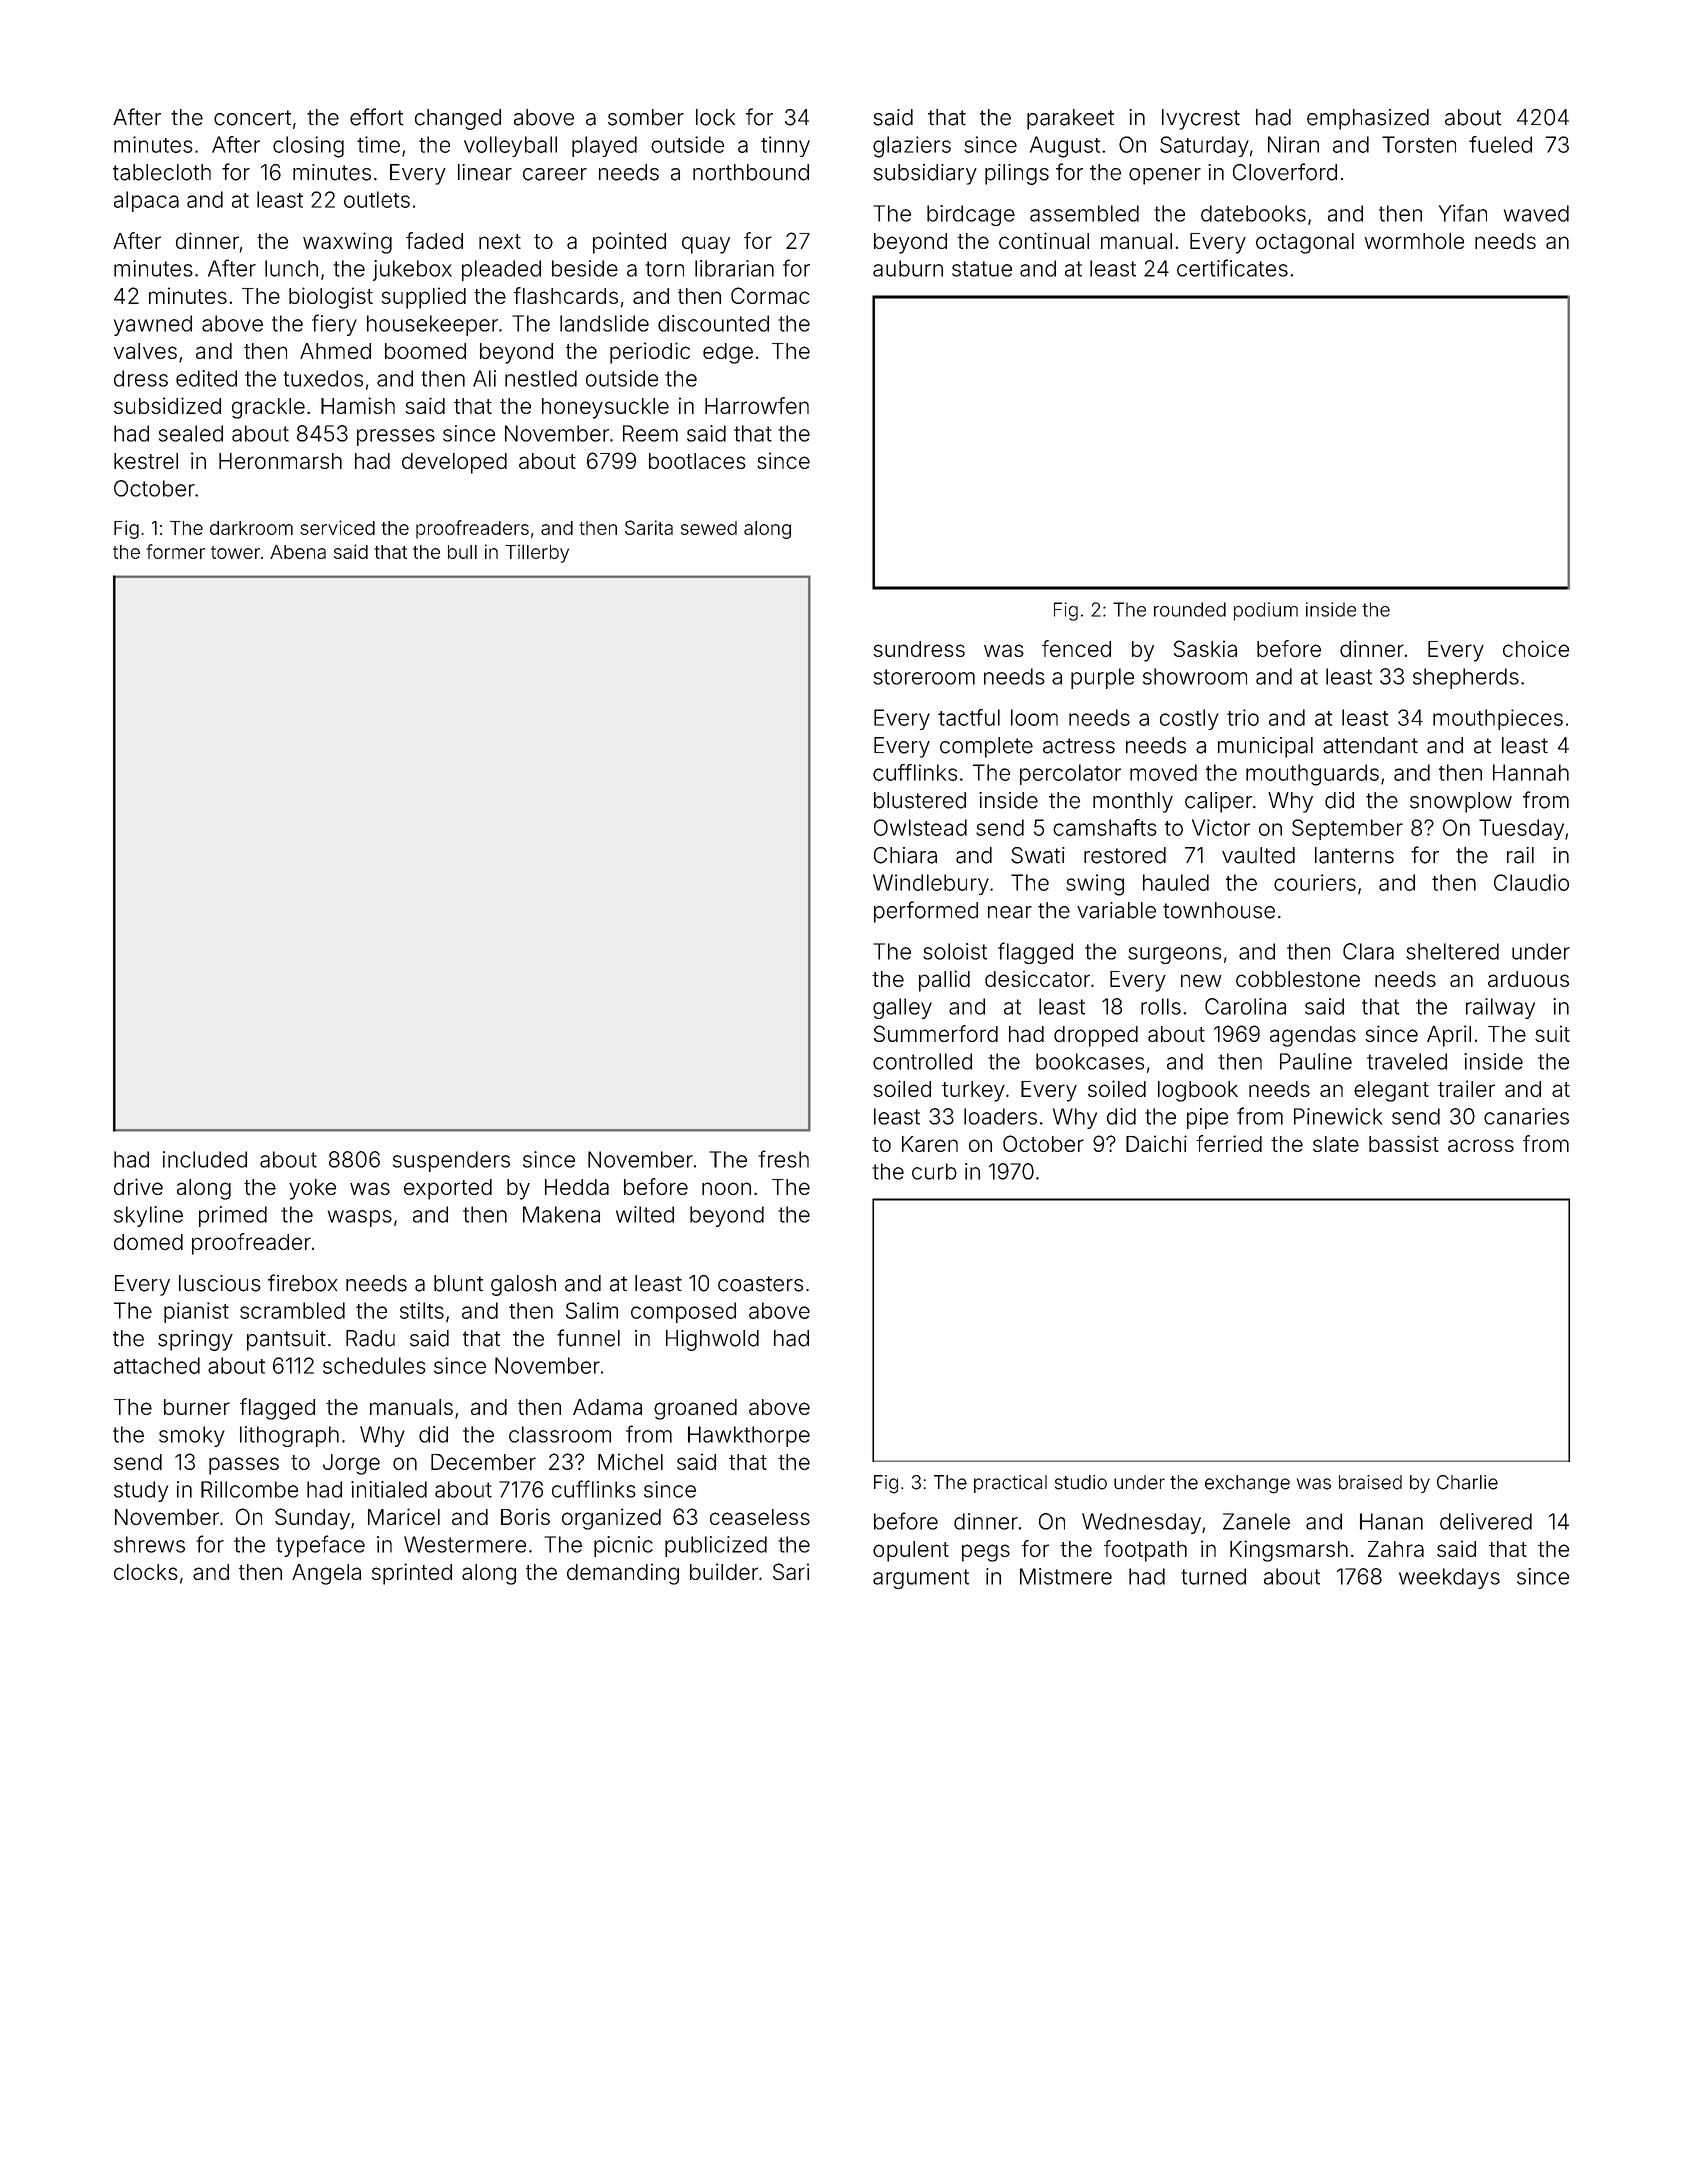 This screenshot has width=1683, height=2178. Describe the element at coordinates (235, 552) in the screenshot. I see `tower` at that location.
